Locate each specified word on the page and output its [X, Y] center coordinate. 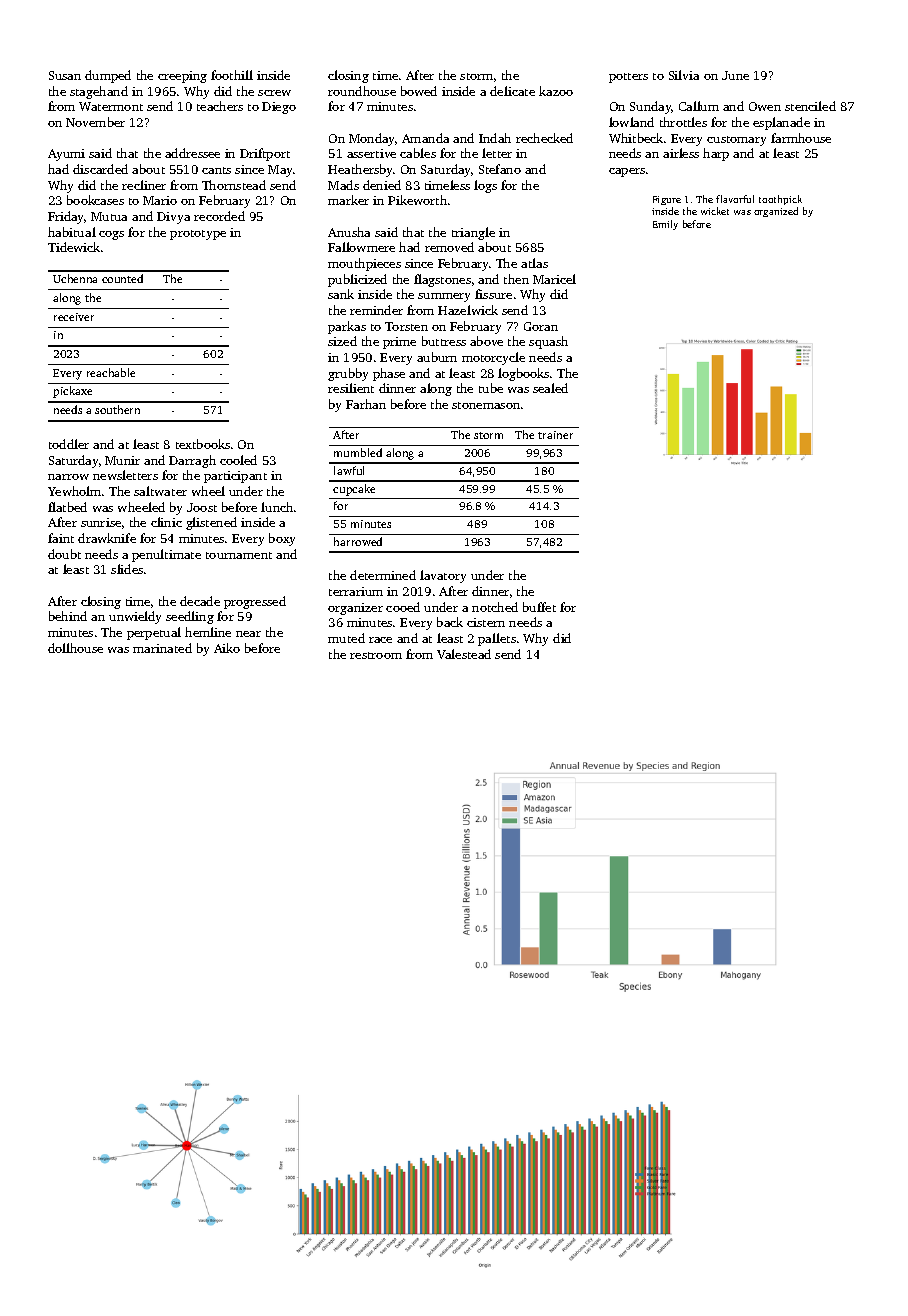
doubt [64, 554]
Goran [541, 326]
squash [548, 342]
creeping [182, 77]
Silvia [684, 75]
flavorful [735, 199]
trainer [555, 435]
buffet [539, 607]
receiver [74, 317]
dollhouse [75, 648]
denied [382, 185]
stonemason [486, 405]
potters [628, 78]
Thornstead [234, 185]
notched [495, 607]
